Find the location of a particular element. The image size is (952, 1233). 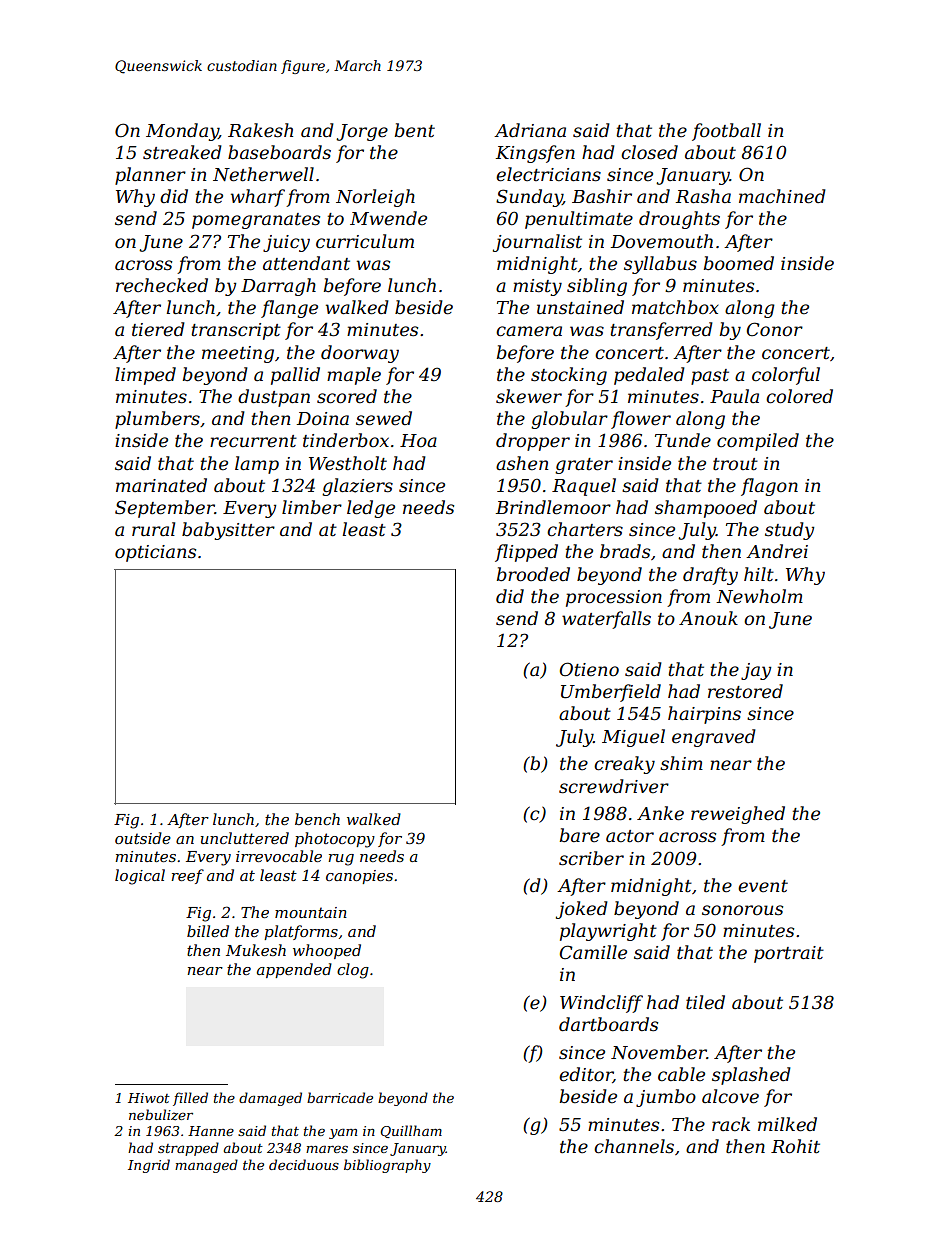

clog is located at coordinates (353, 971).
